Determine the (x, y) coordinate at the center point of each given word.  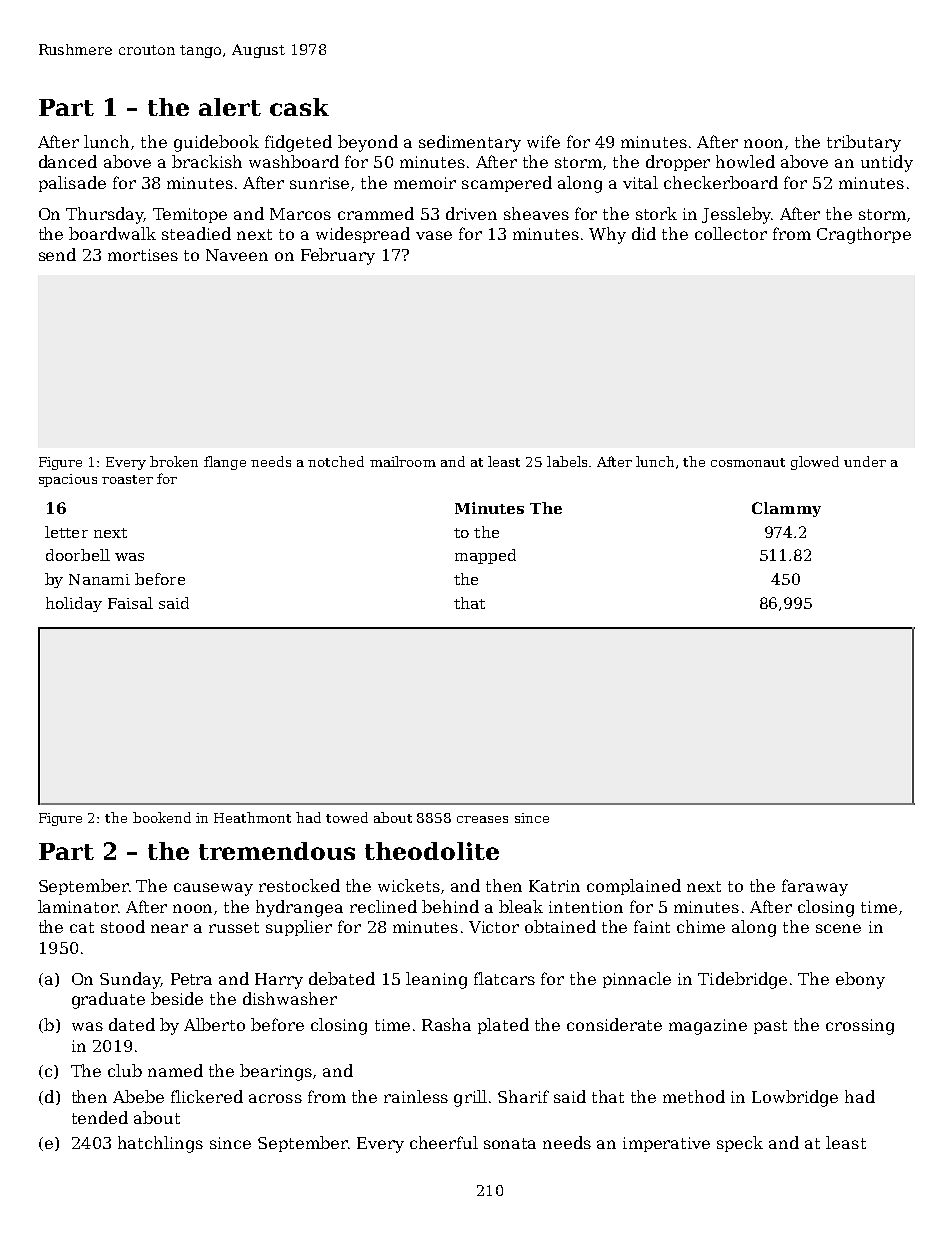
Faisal (130, 603)
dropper (678, 163)
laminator (78, 906)
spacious (68, 480)
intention (586, 907)
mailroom (403, 461)
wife (543, 141)
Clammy (786, 509)
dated (132, 1024)
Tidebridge (742, 980)
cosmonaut (748, 462)
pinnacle (637, 980)
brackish (207, 161)
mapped (485, 556)
